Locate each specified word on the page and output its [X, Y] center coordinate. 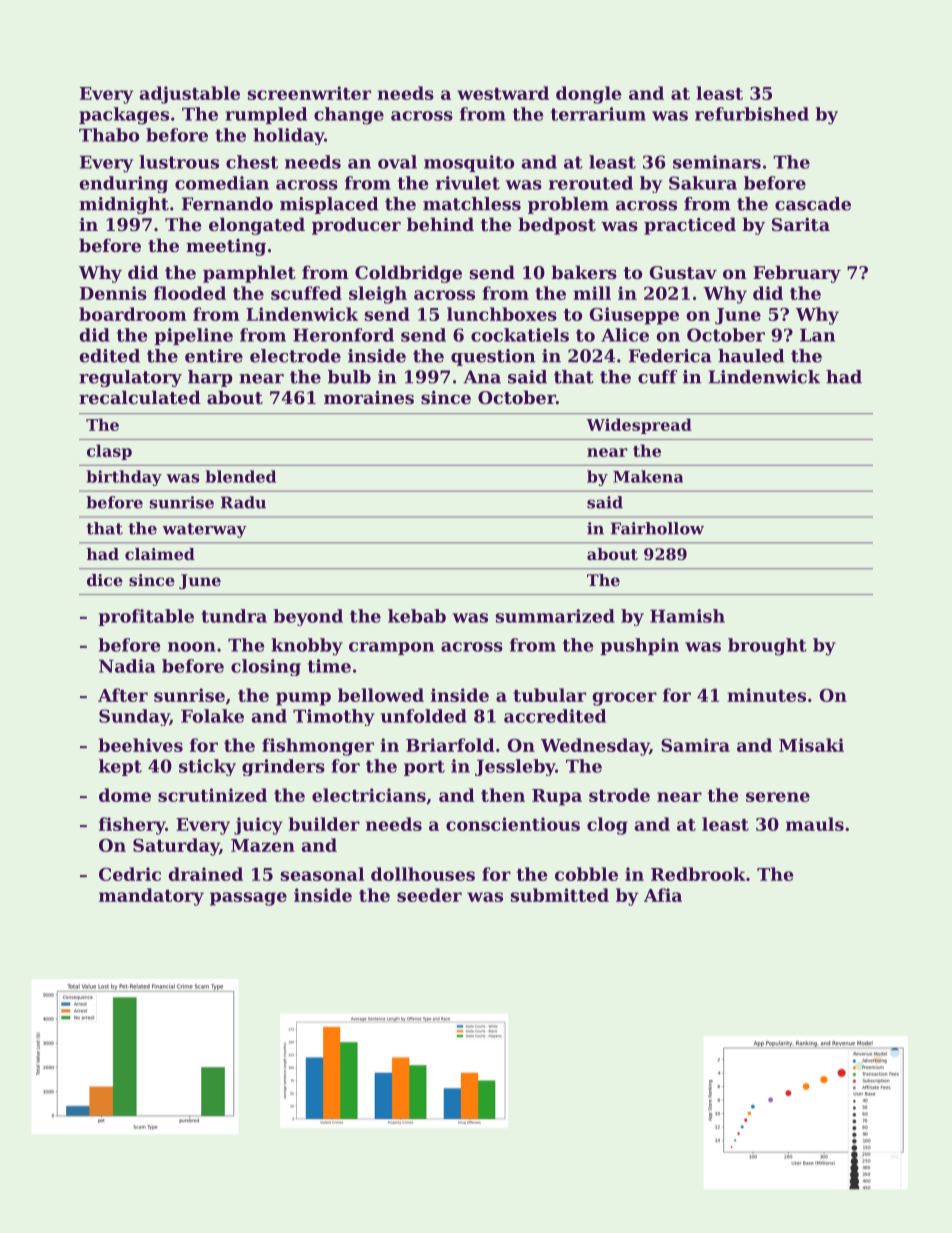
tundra [234, 616]
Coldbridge [408, 274]
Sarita [801, 224]
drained [205, 874]
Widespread [639, 426]
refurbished [752, 114]
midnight [124, 205]
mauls [815, 824]
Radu [243, 502]
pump [303, 699]
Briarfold [450, 745]
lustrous [179, 162]
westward [503, 93]
